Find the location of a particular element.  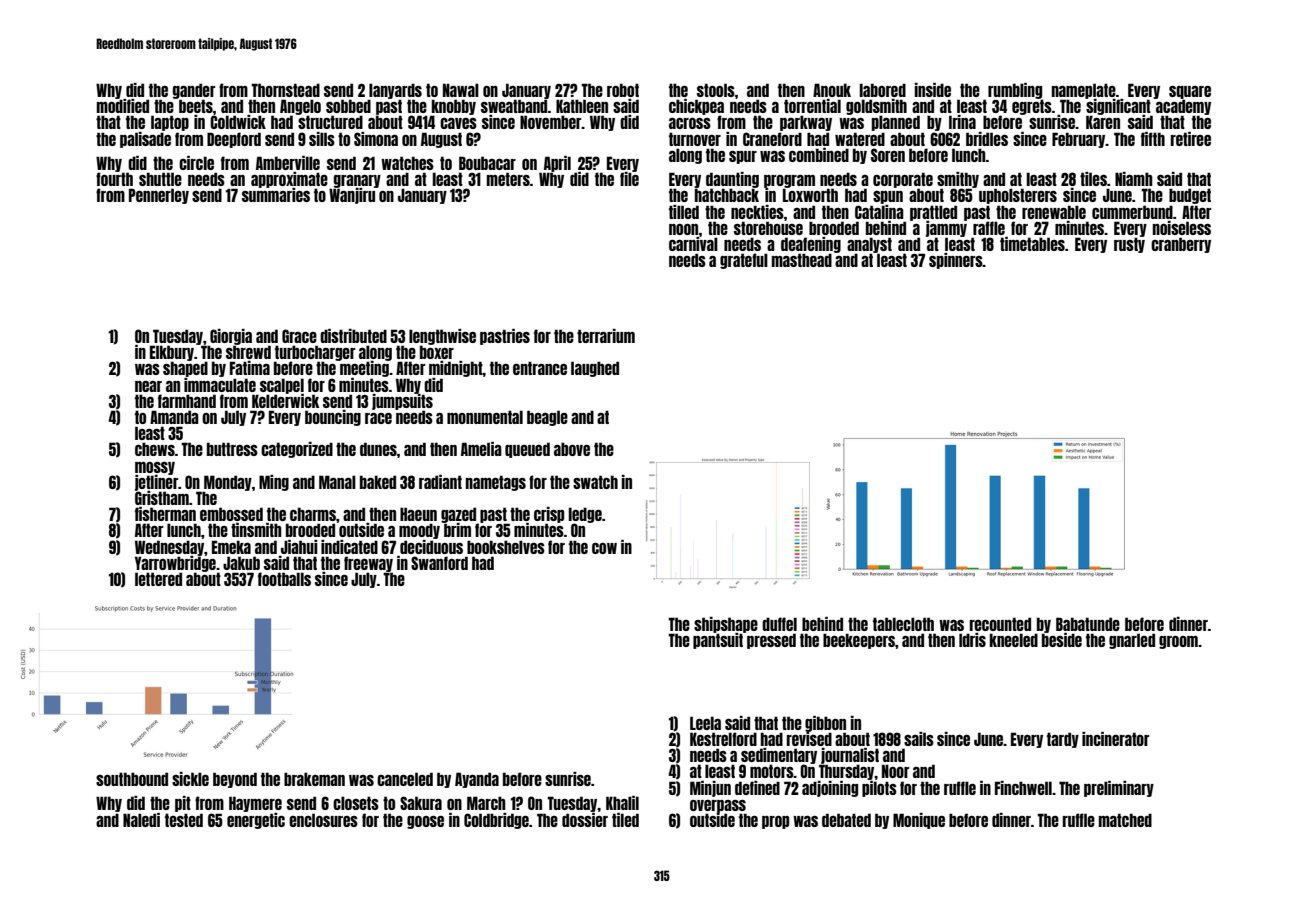

queued is located at coordinates (527, 450).
